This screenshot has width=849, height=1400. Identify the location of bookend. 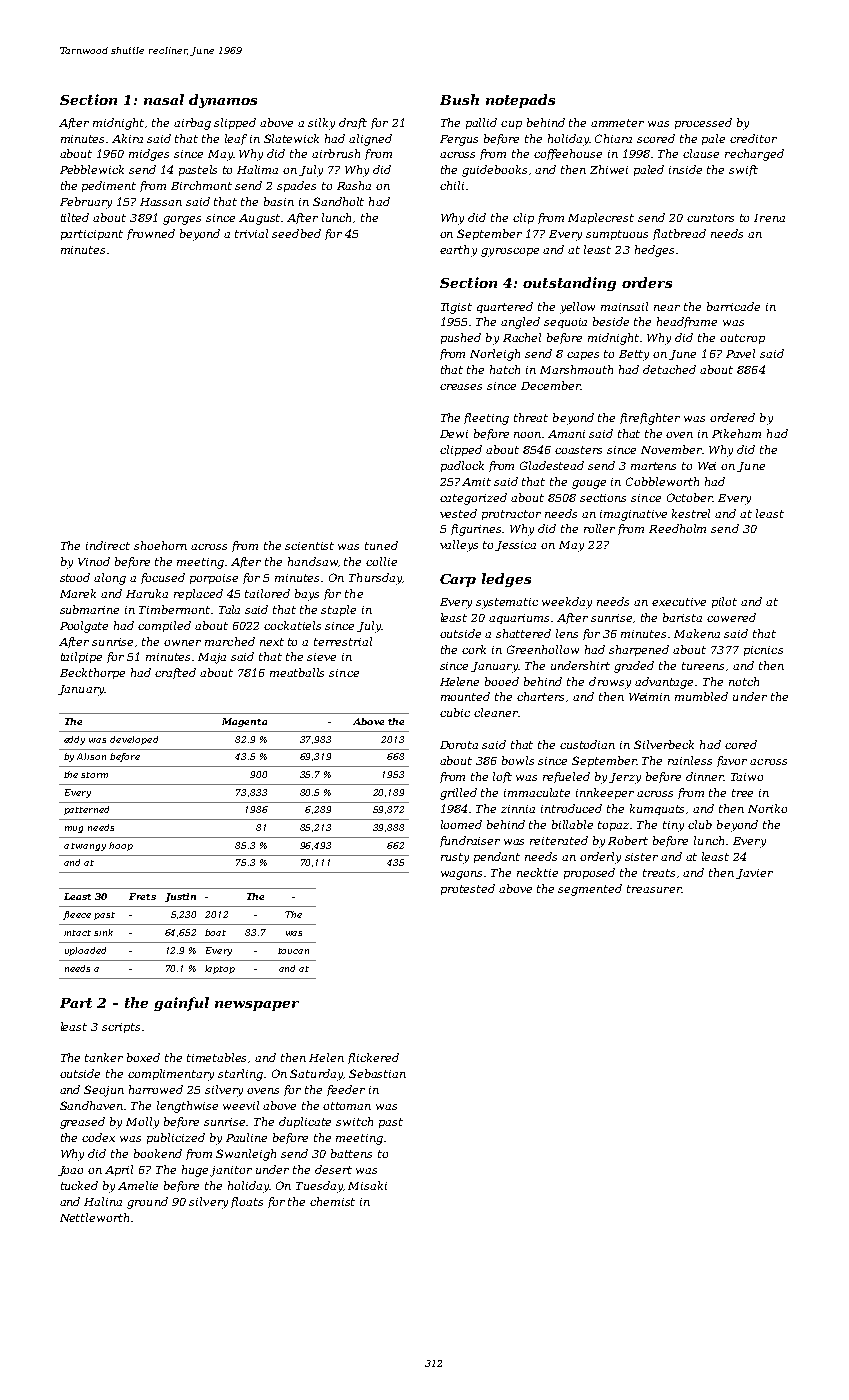
(158, 1153).
